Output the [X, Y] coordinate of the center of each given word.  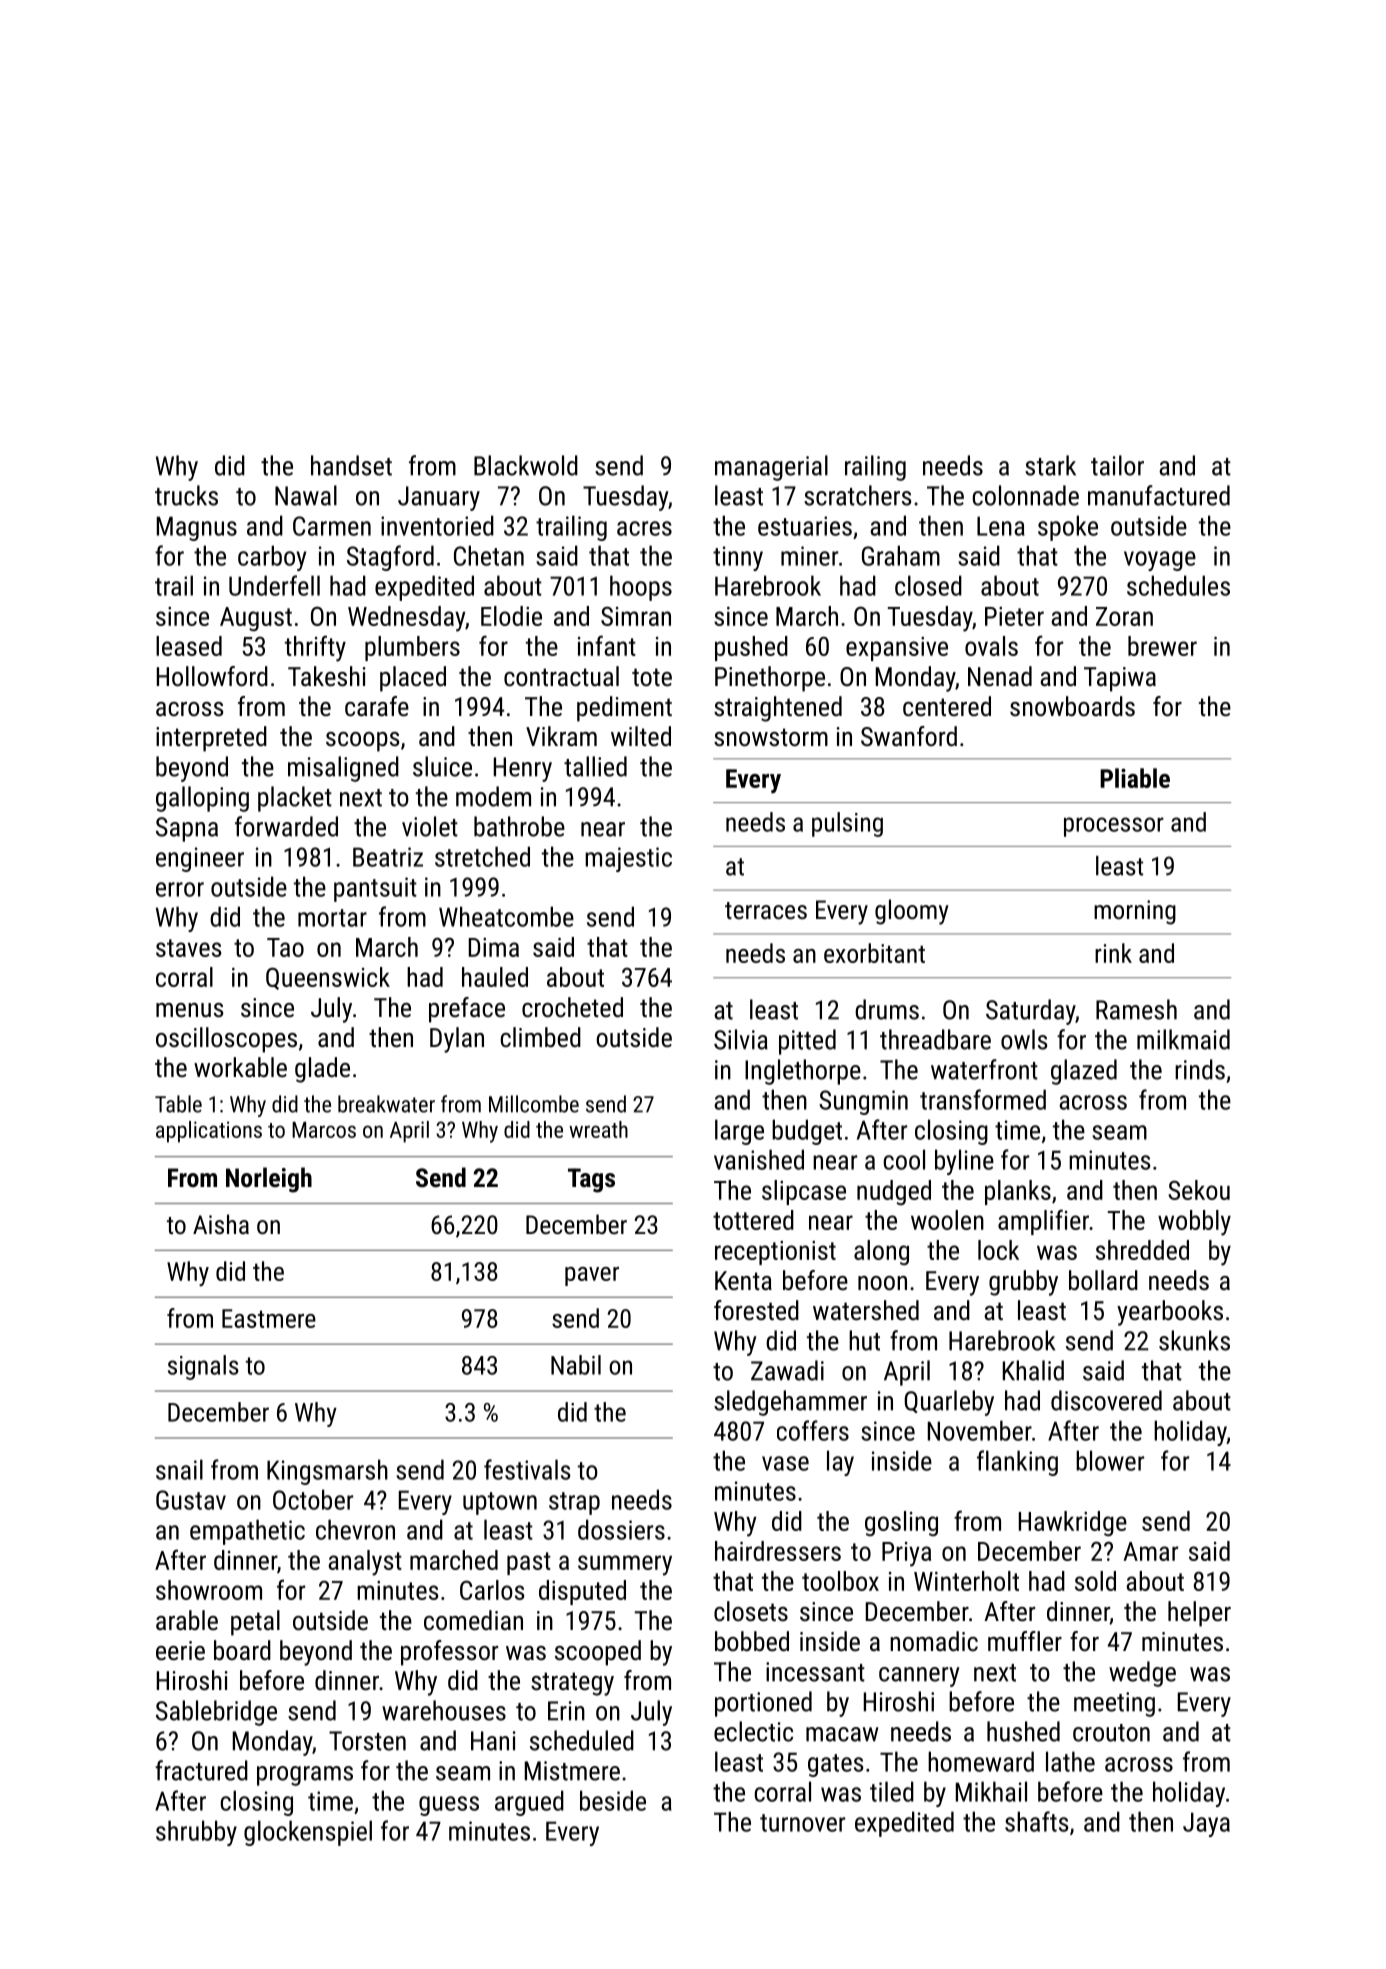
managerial [771, 468]
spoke [1068, 528]
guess [449, 1806]
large [739, 1132]
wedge [1142, 1674]
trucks [186, 495]
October [313, 1499]
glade [322, 1070]
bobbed [752, 1641]
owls [1024, 1039]
